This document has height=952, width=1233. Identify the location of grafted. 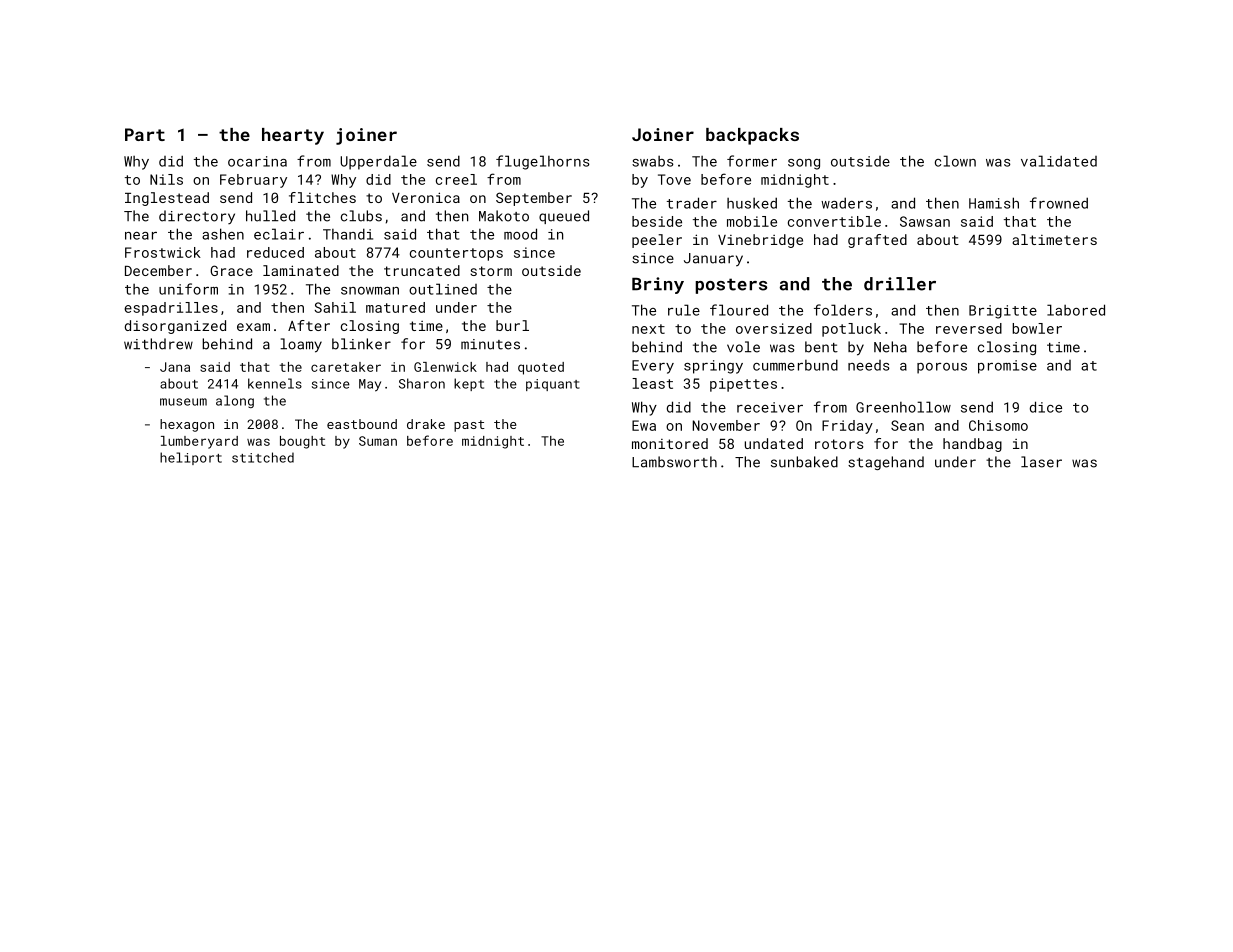
(877, 241).
